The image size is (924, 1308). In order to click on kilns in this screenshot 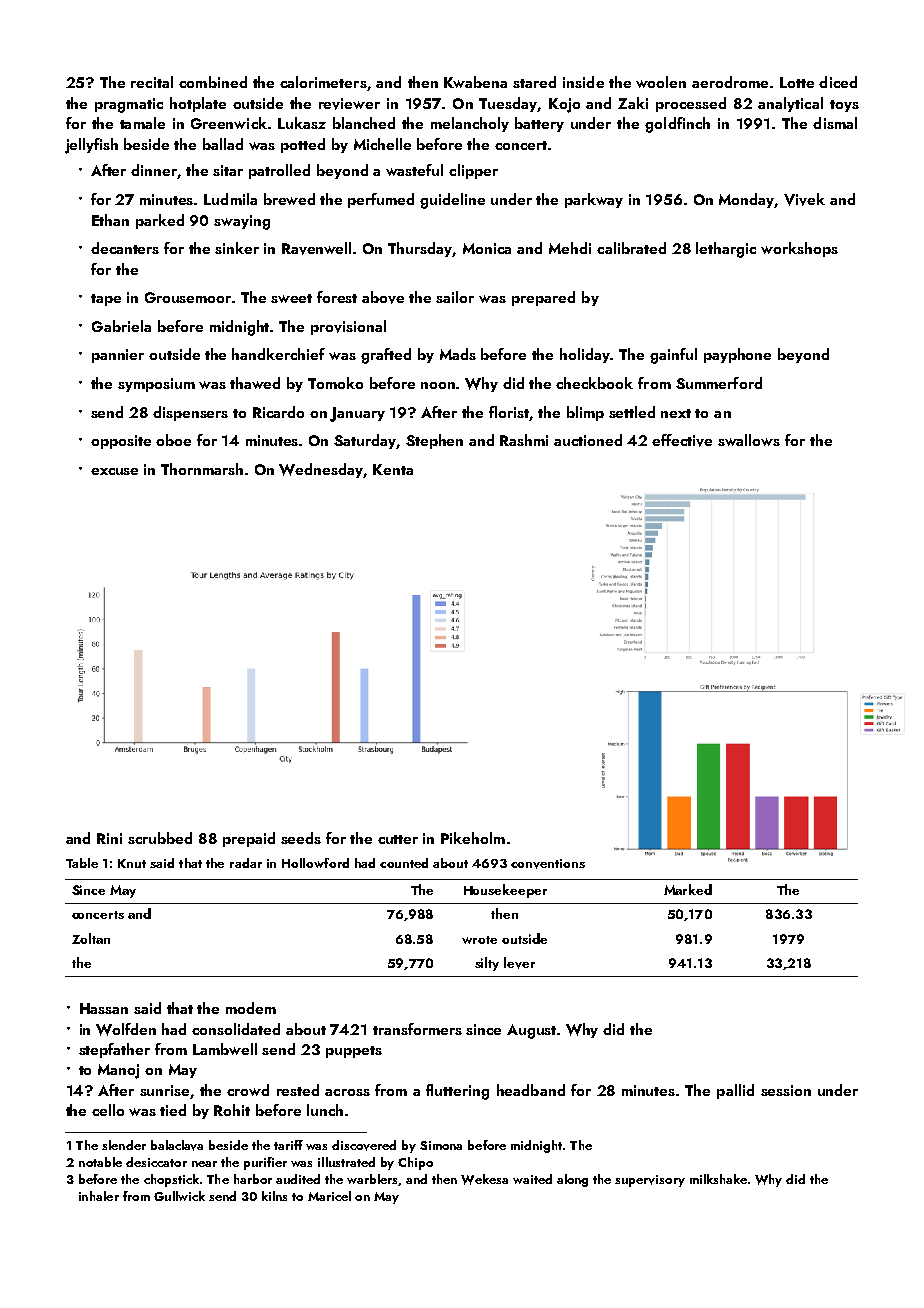, I will do `click(274, 1196)`.
